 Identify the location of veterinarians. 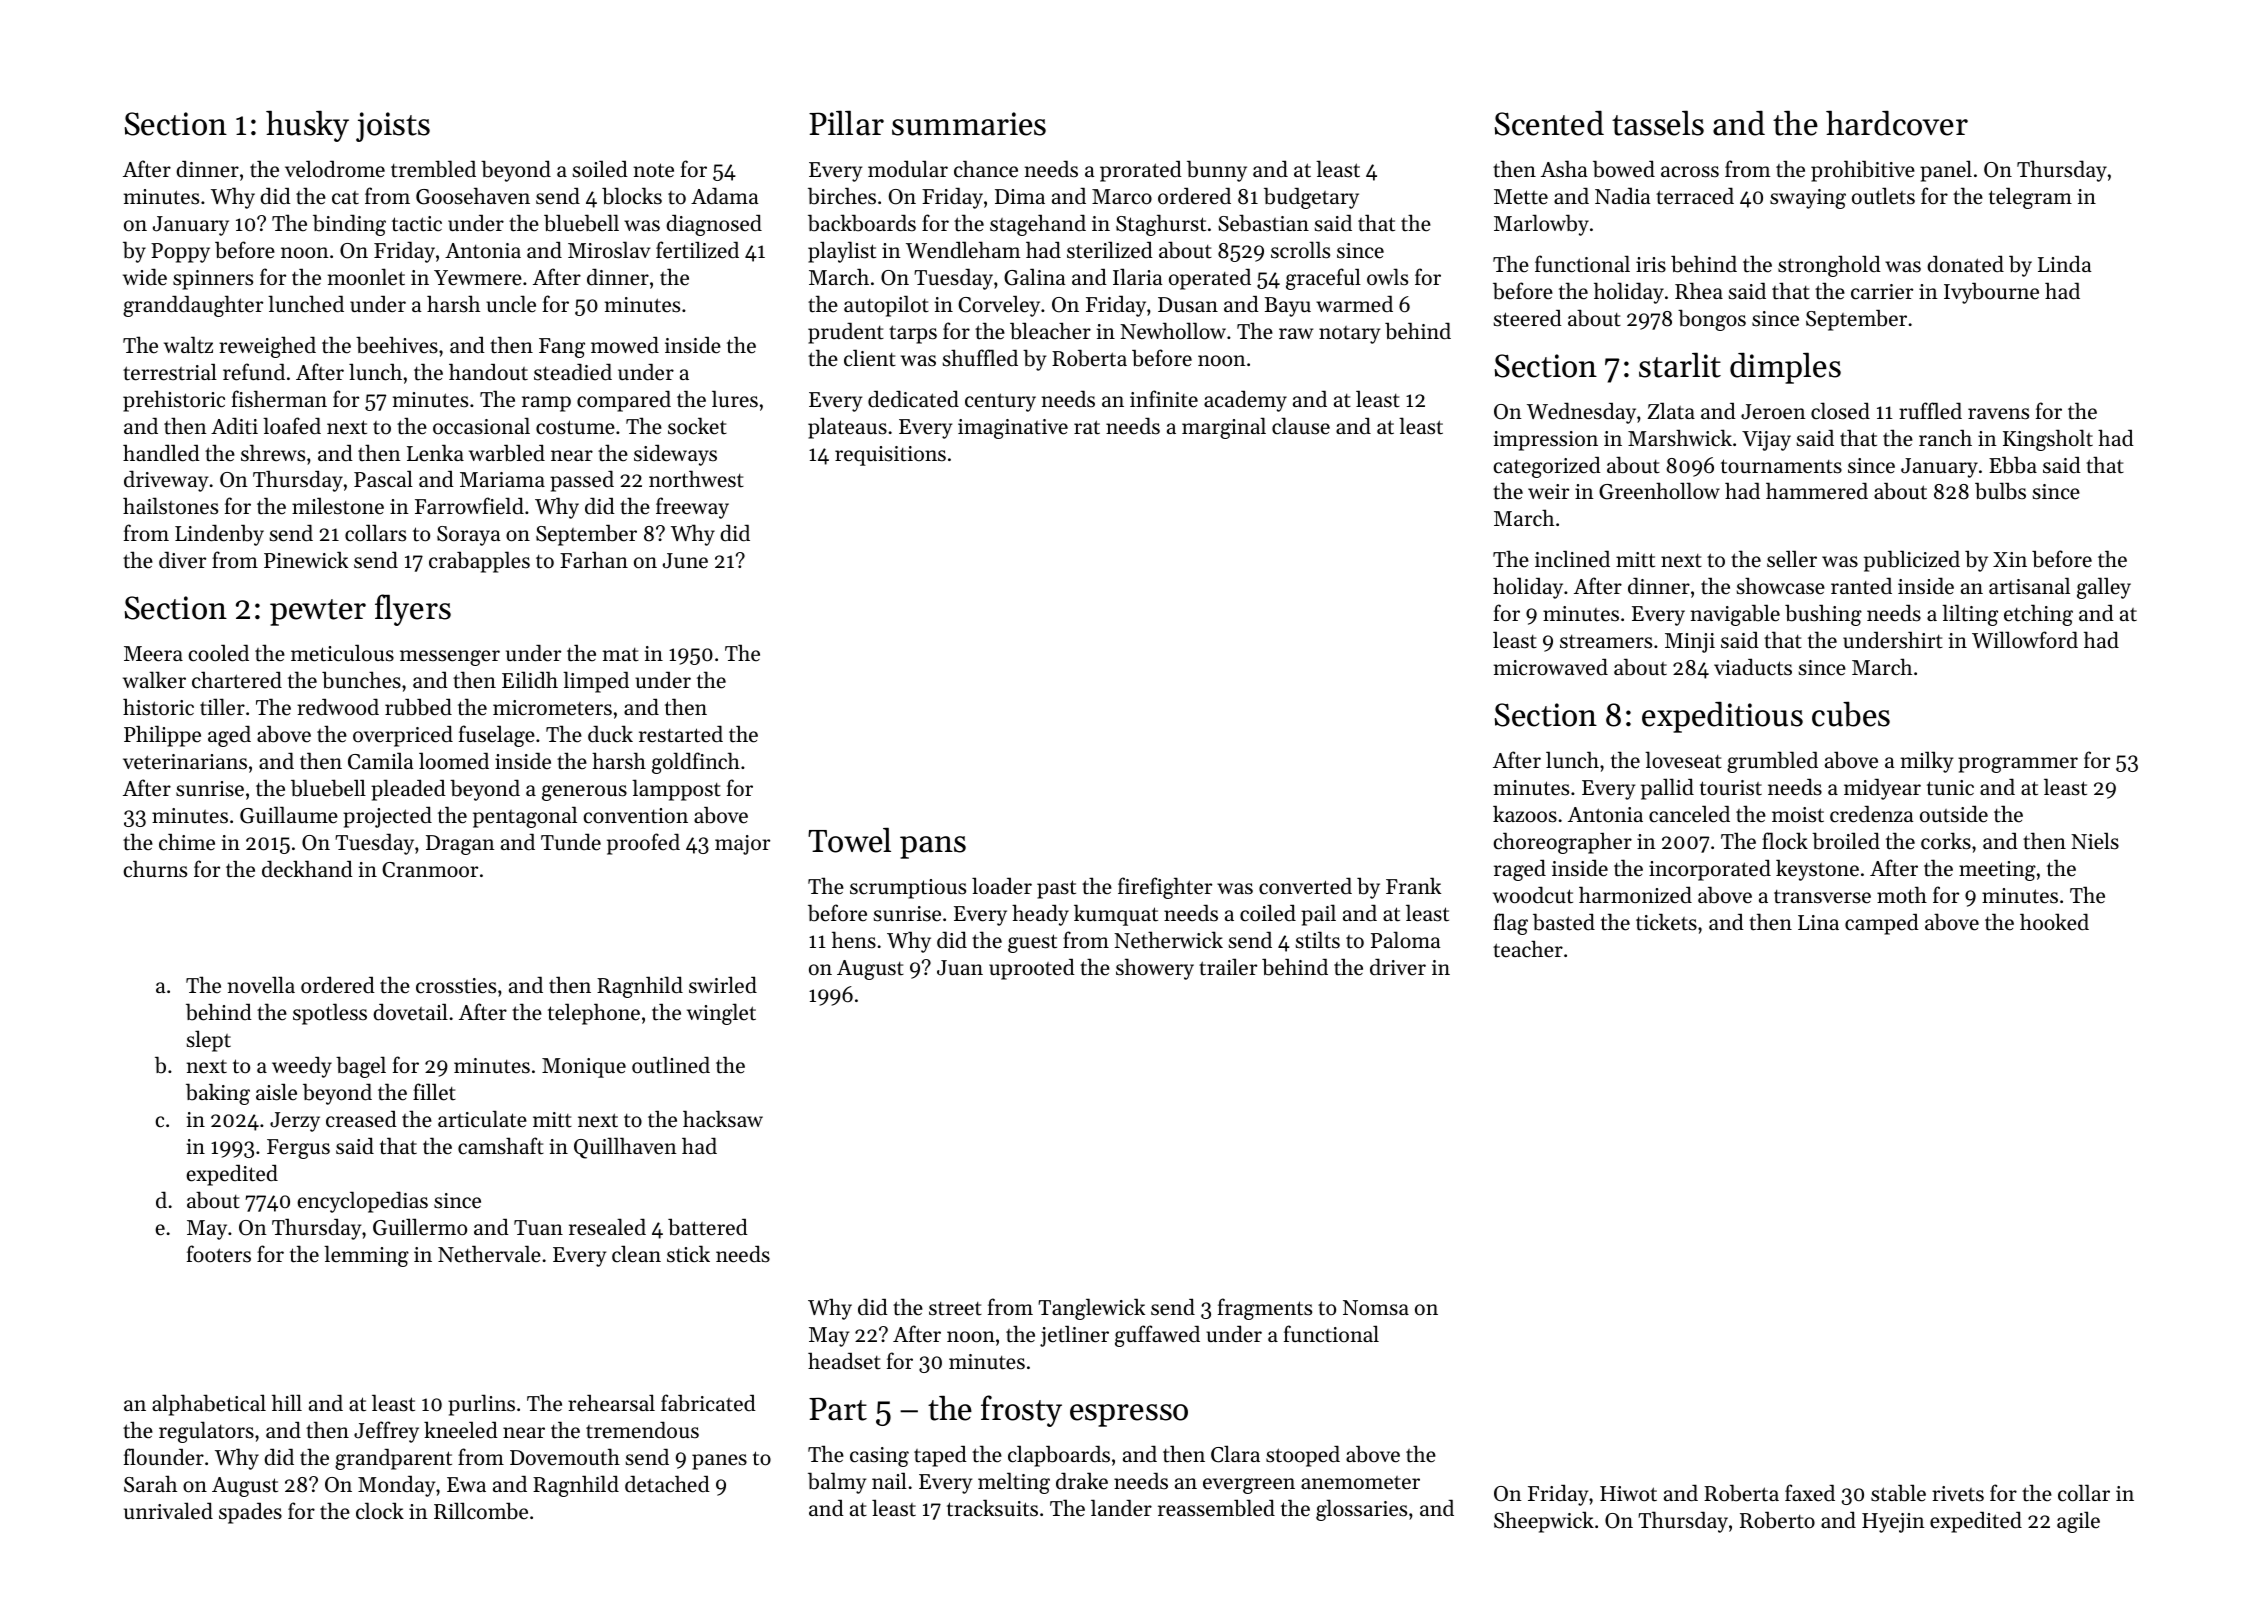
(185, 762).
